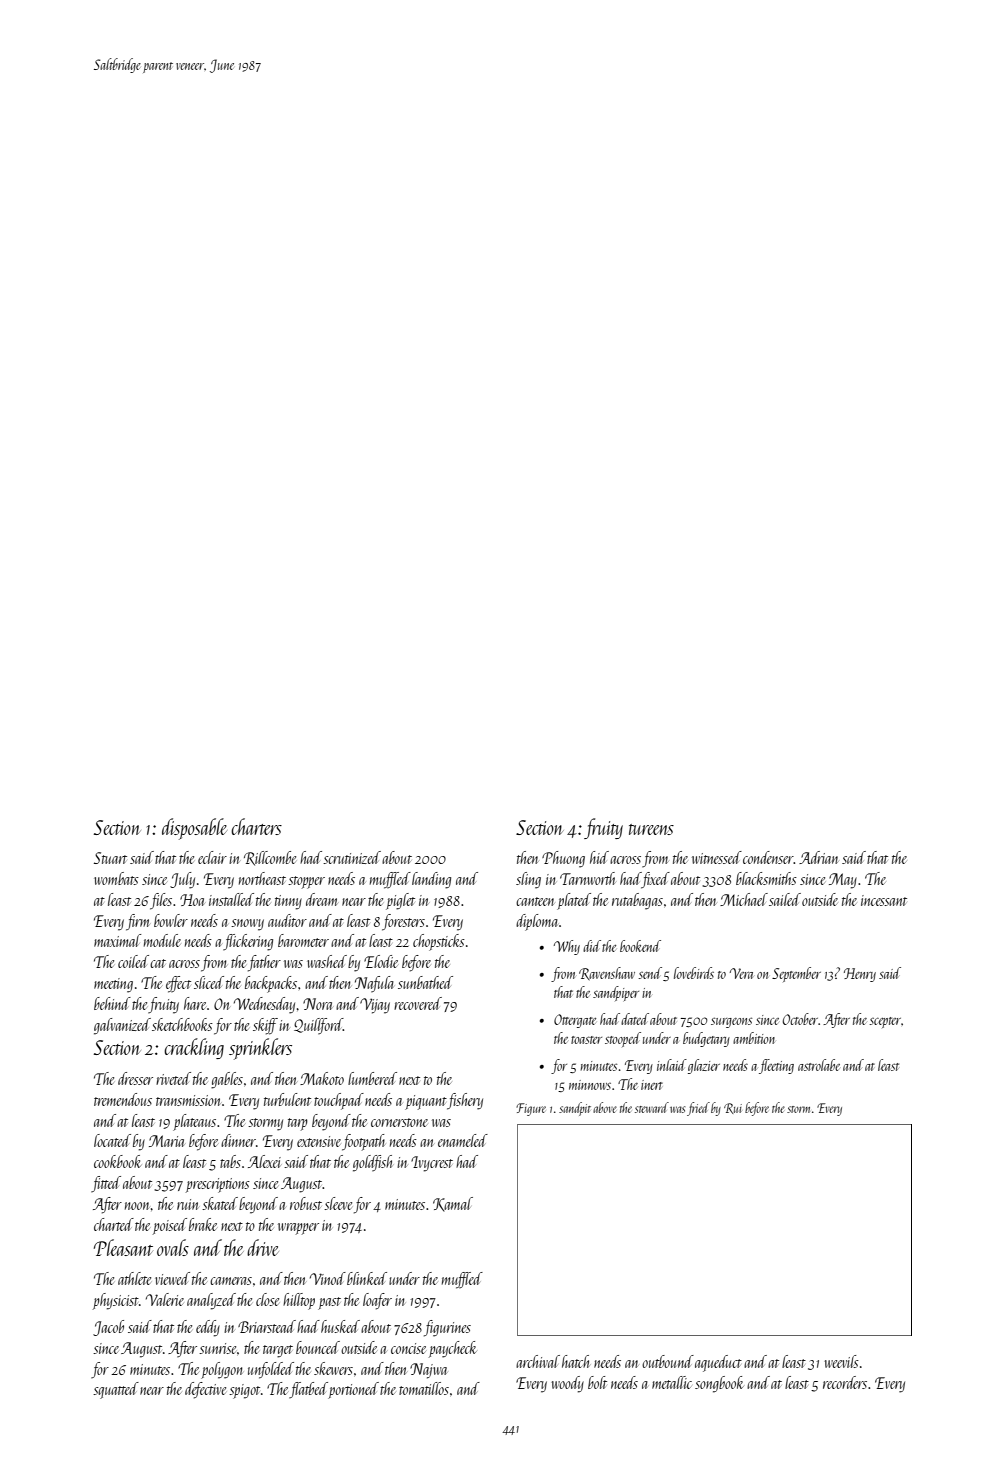  I want to click on brake, so click(203, 1224).
